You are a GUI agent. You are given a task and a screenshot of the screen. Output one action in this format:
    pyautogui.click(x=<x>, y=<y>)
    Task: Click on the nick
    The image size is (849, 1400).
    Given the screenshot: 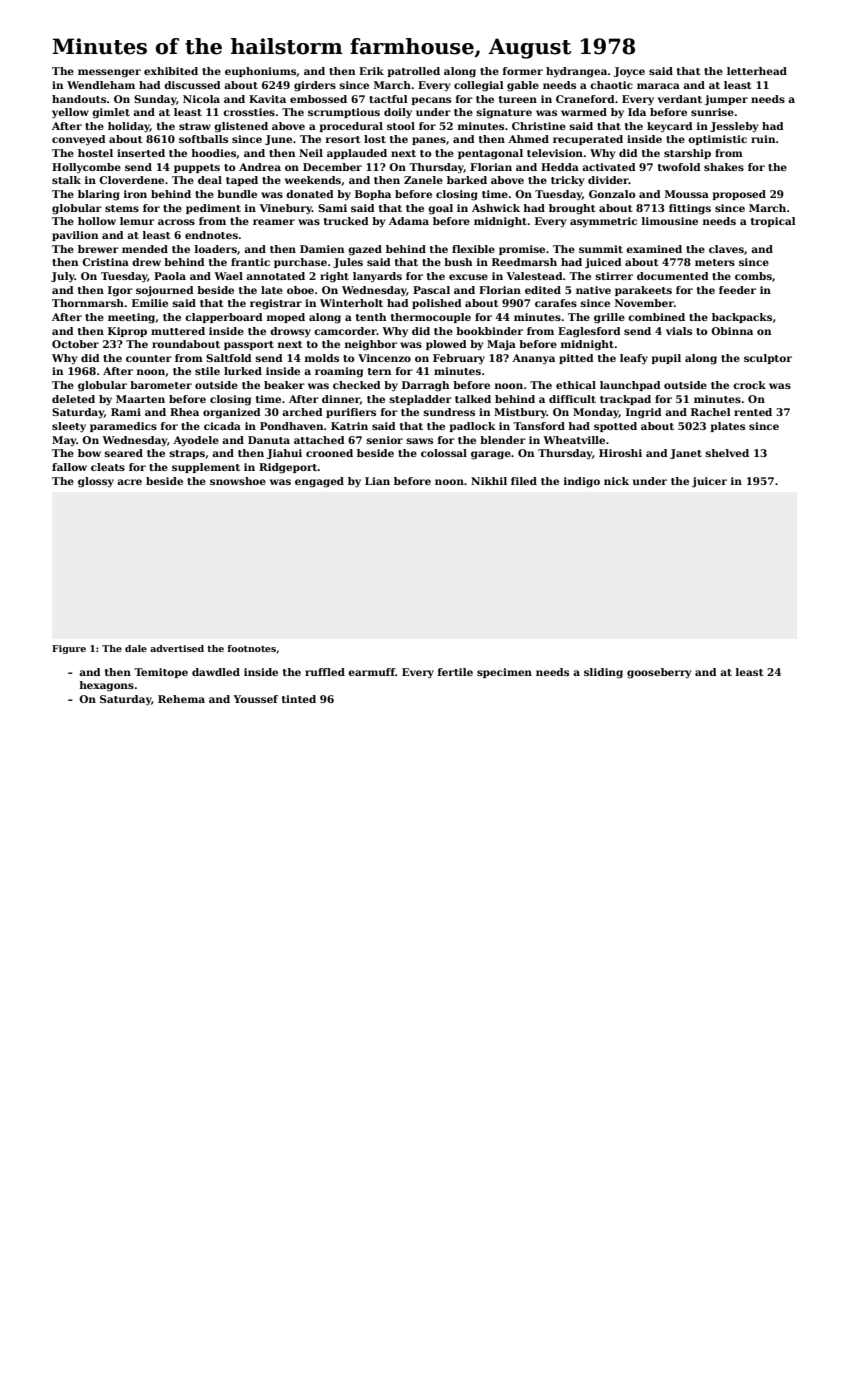 What is the action you would take?
    pyautogui.click(x=616, y=481)
